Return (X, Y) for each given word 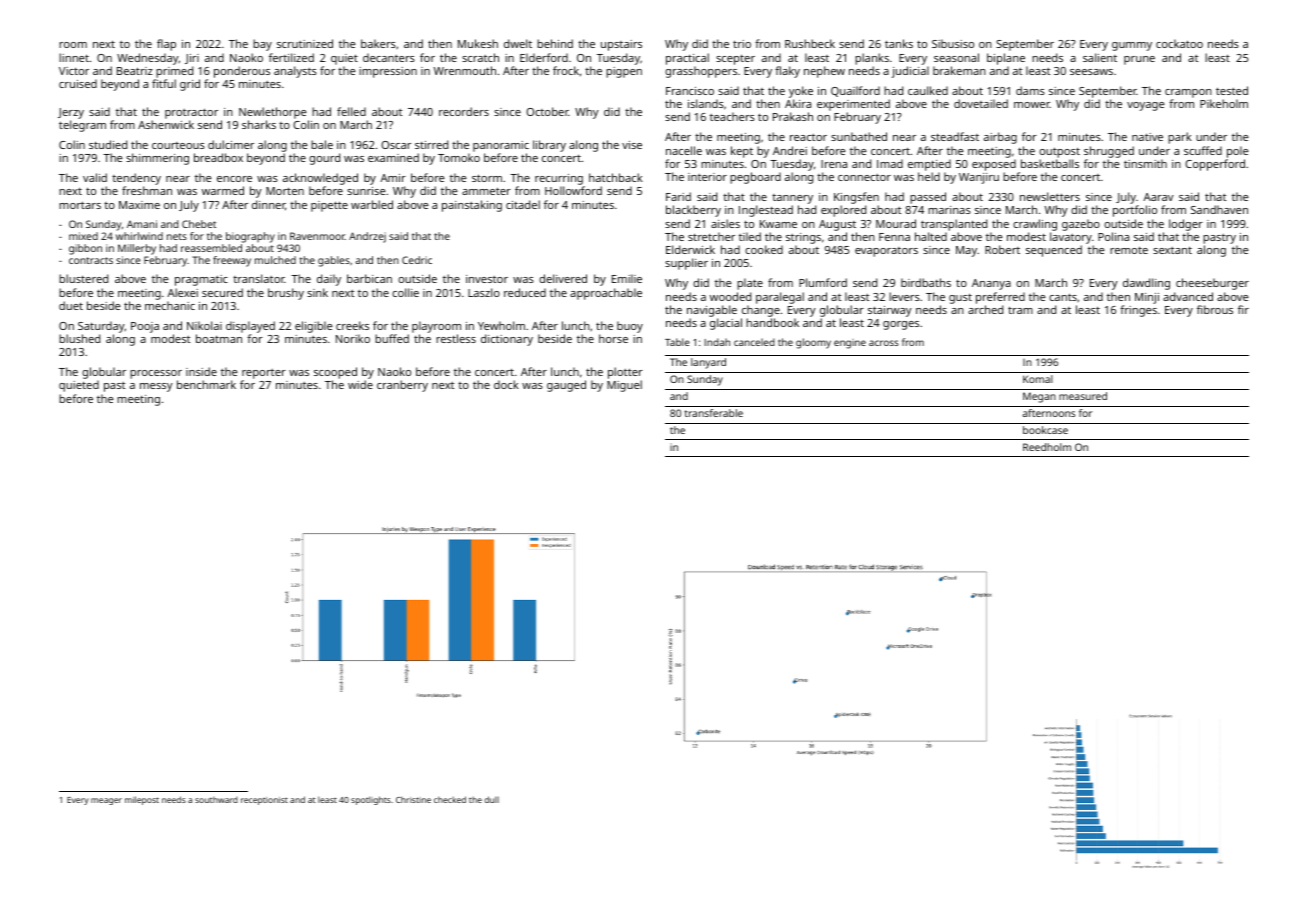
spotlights (371, 800)
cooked (764, 249)
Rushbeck (810, 43)
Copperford (1215, 165)
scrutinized (305, 43)
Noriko (353, 338)
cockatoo (1179, 43)
